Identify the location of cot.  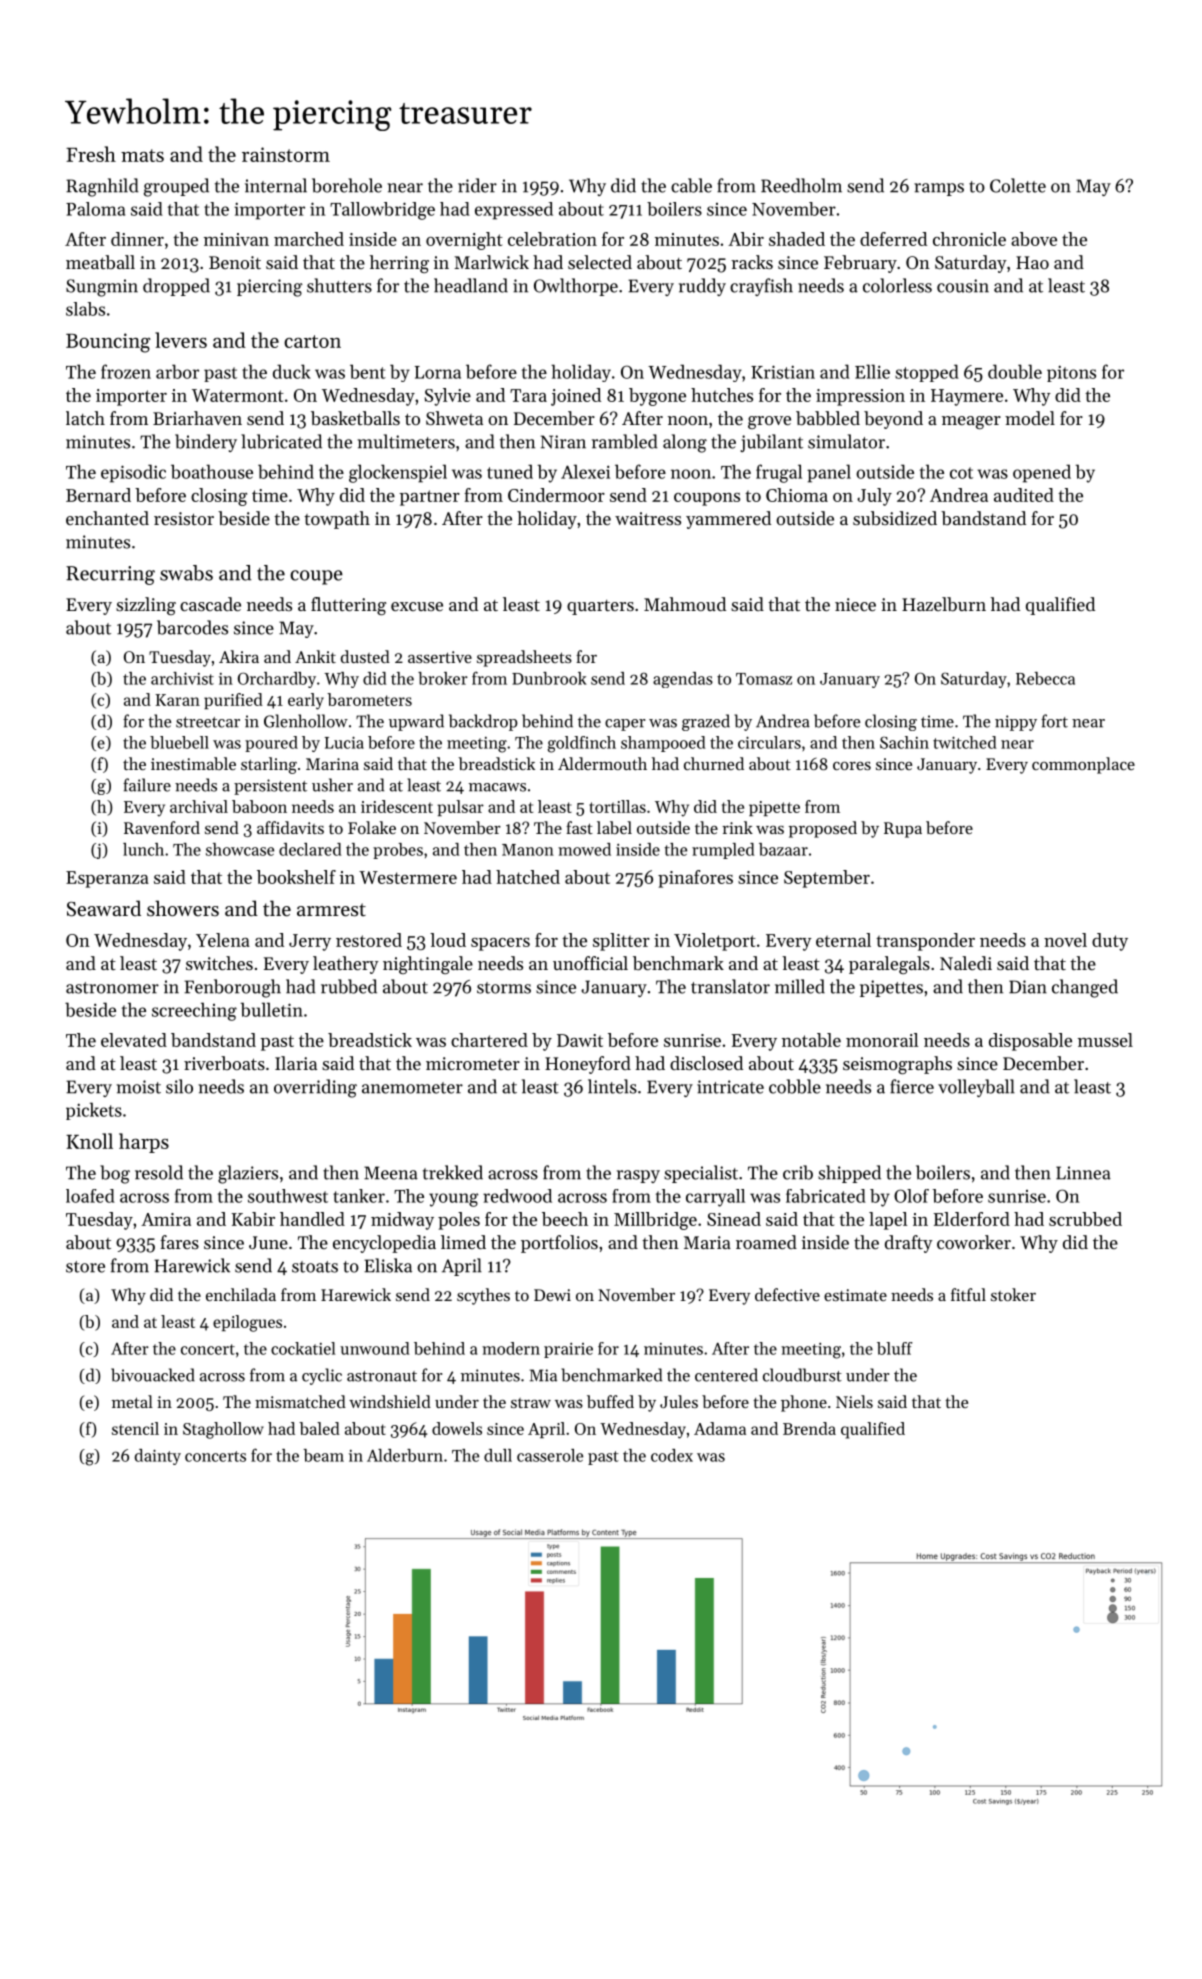
(961, 473).
